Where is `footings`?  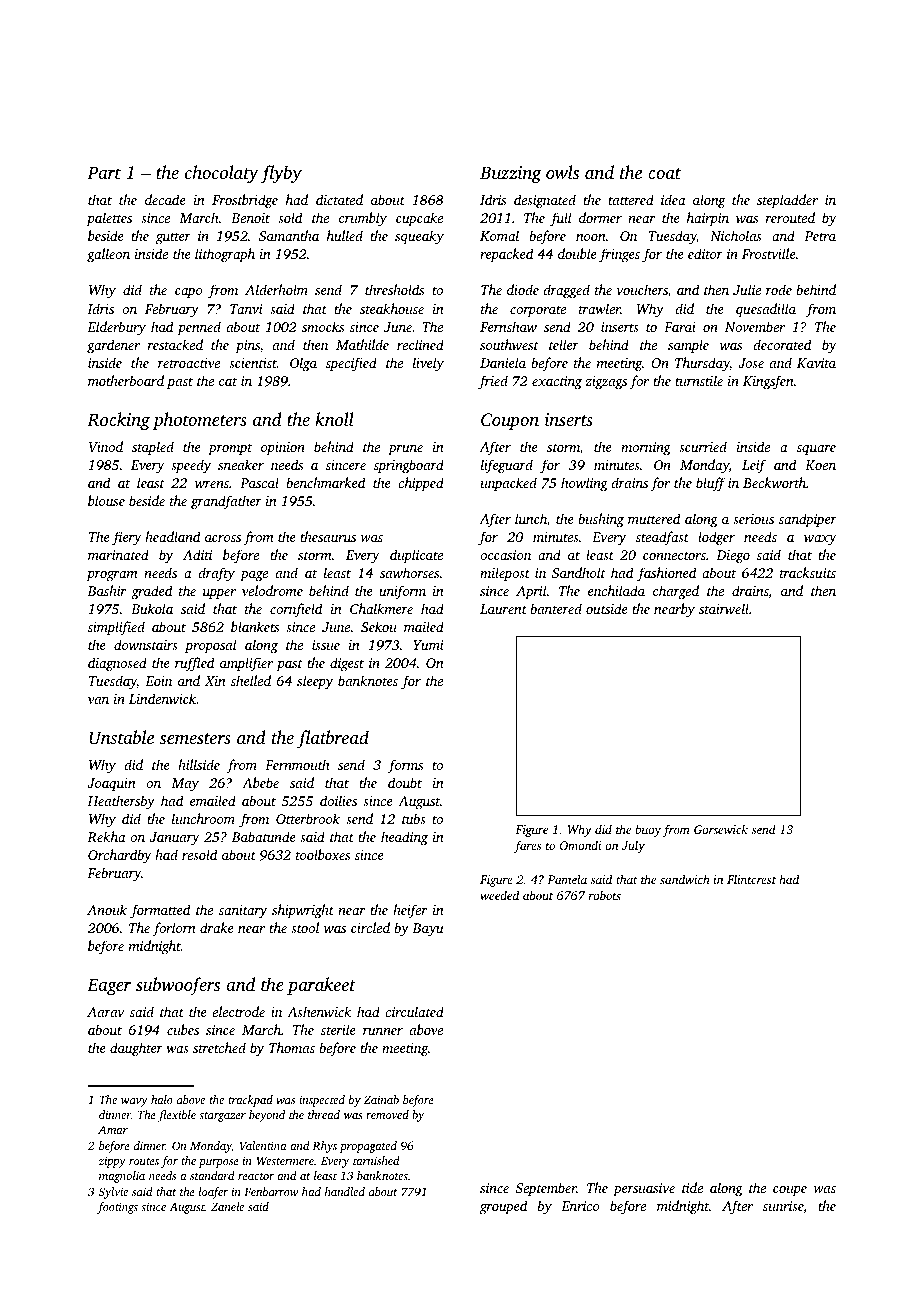 footings is located at coordinates (117, 1208).
